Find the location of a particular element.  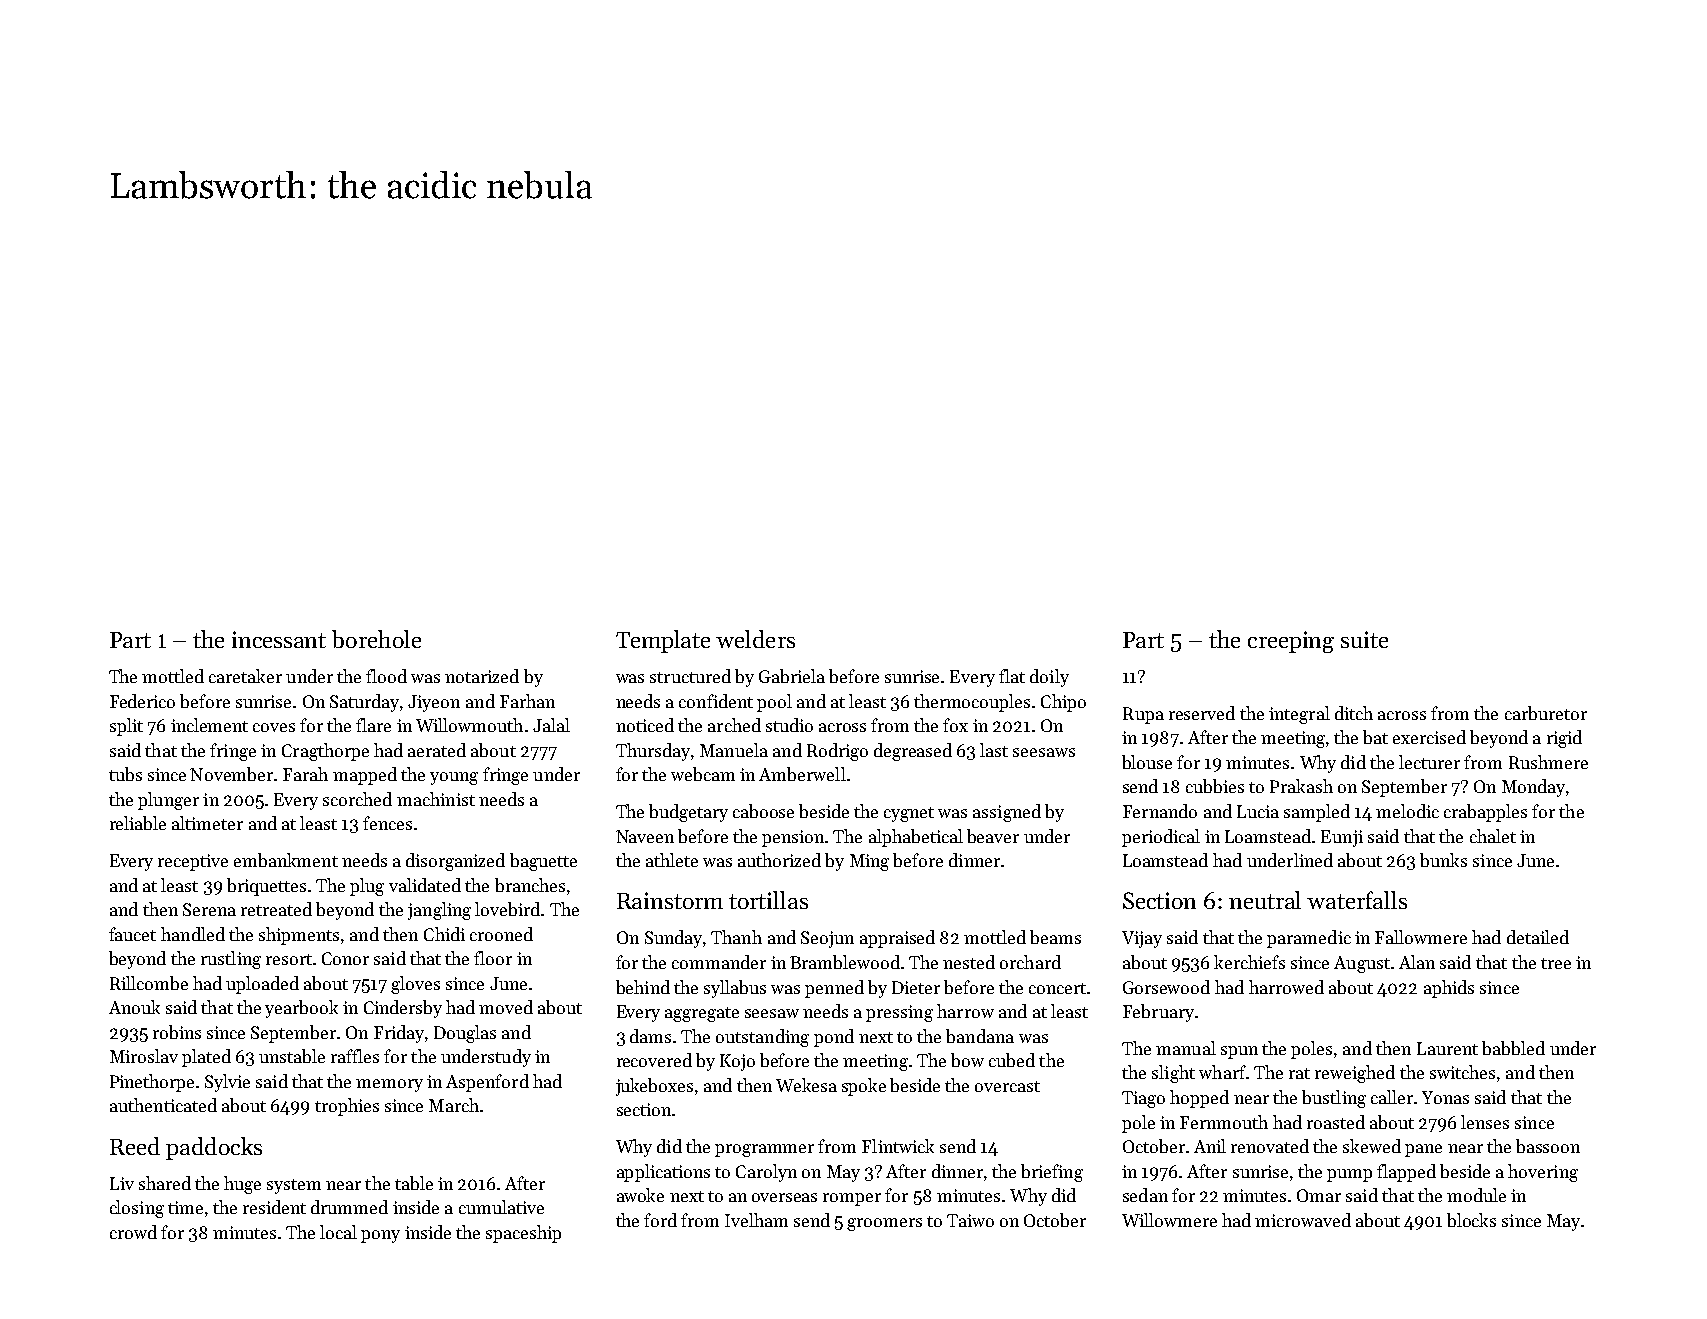

bandana is located at coordinates (980, 1036).
